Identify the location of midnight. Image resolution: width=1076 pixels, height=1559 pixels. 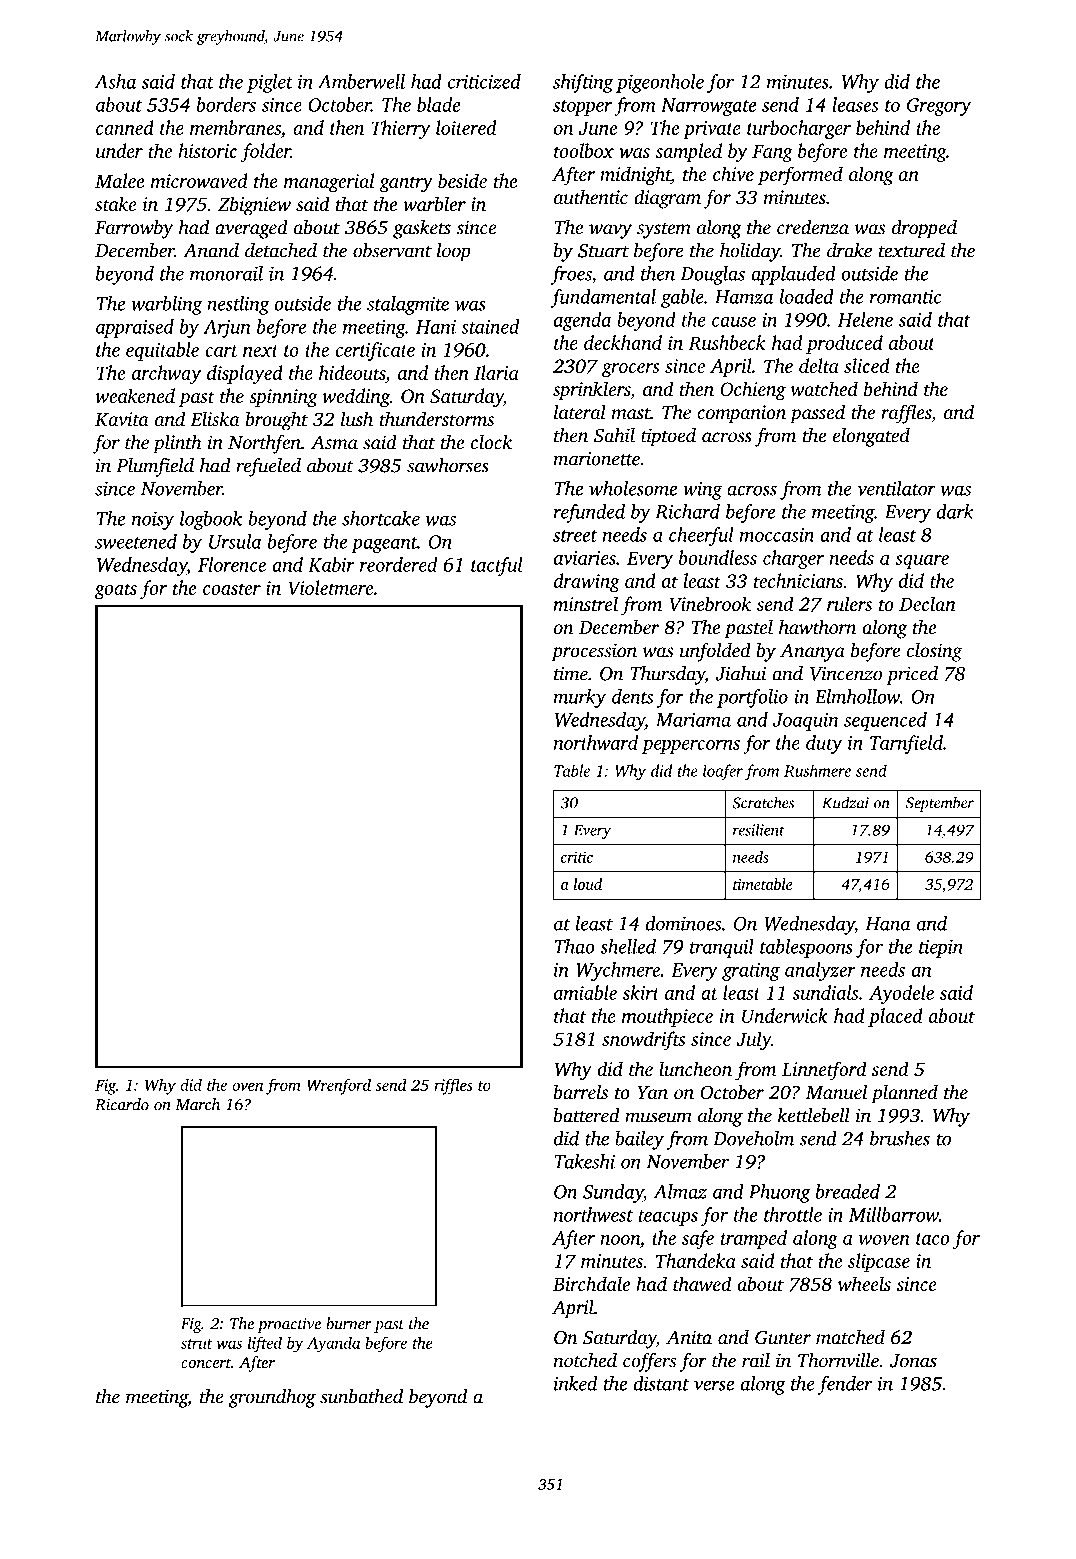
(635, 176).
